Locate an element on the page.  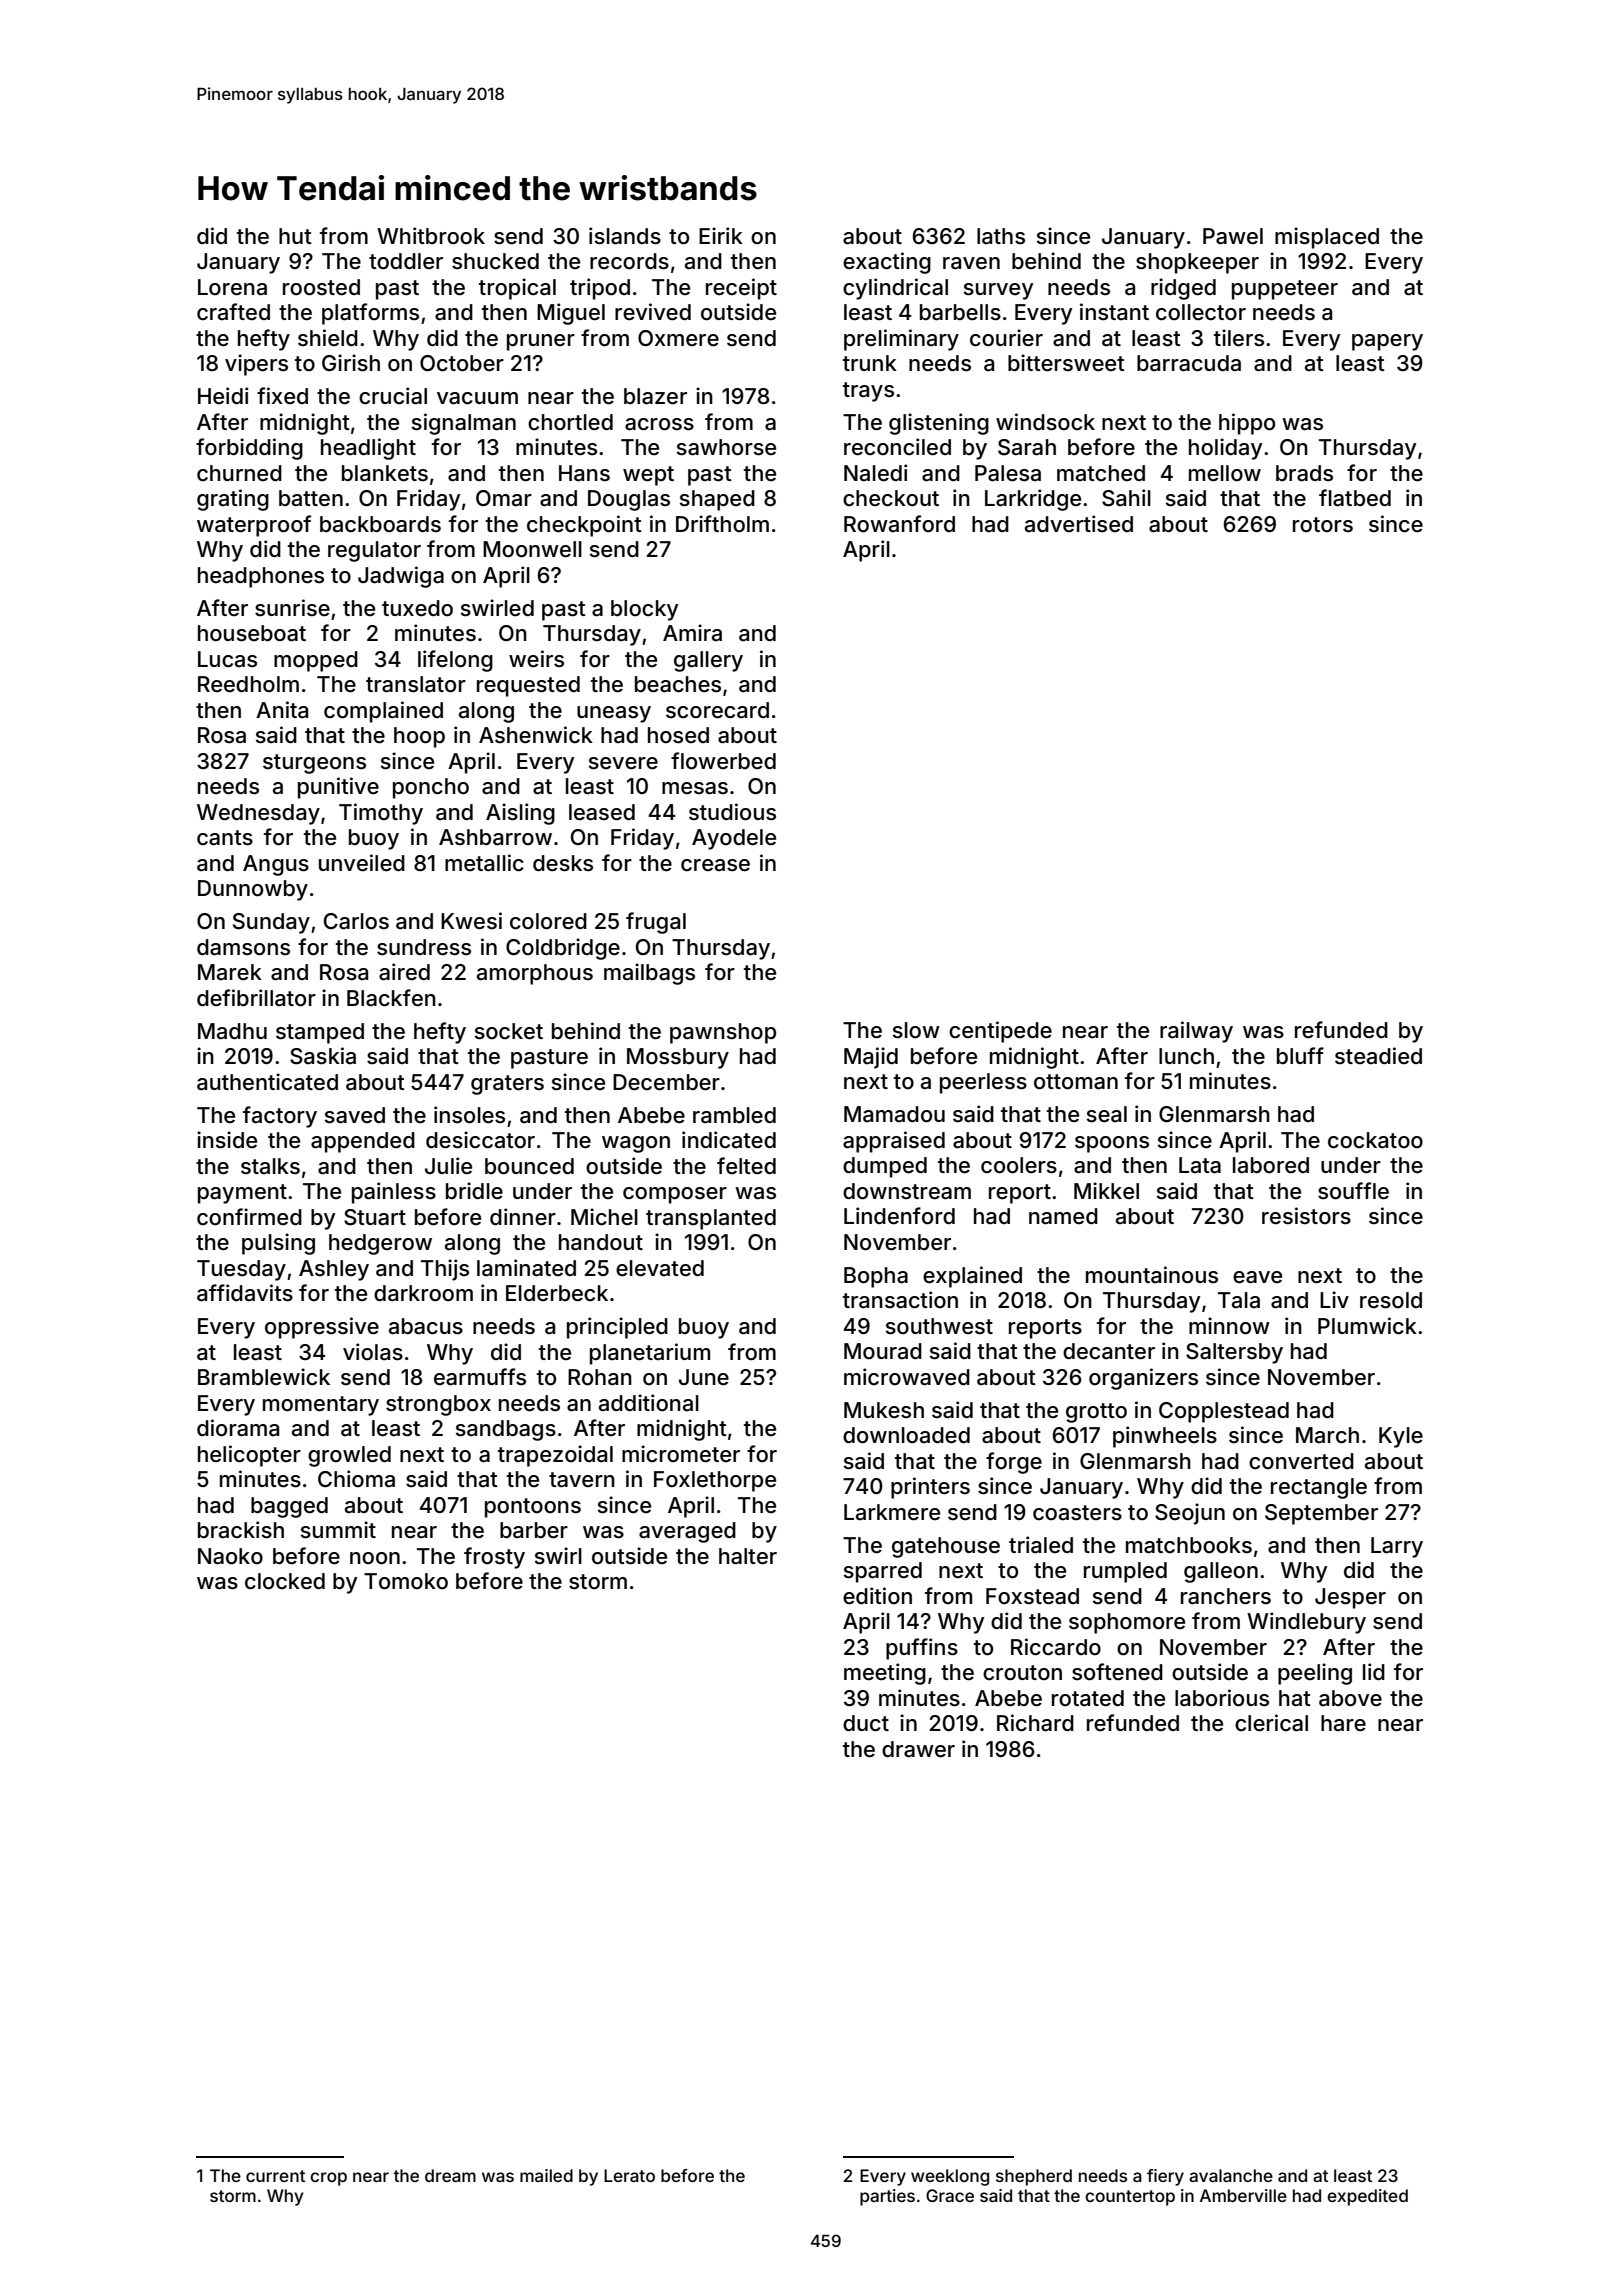
wagon is located at coordinates (636, 1144).
